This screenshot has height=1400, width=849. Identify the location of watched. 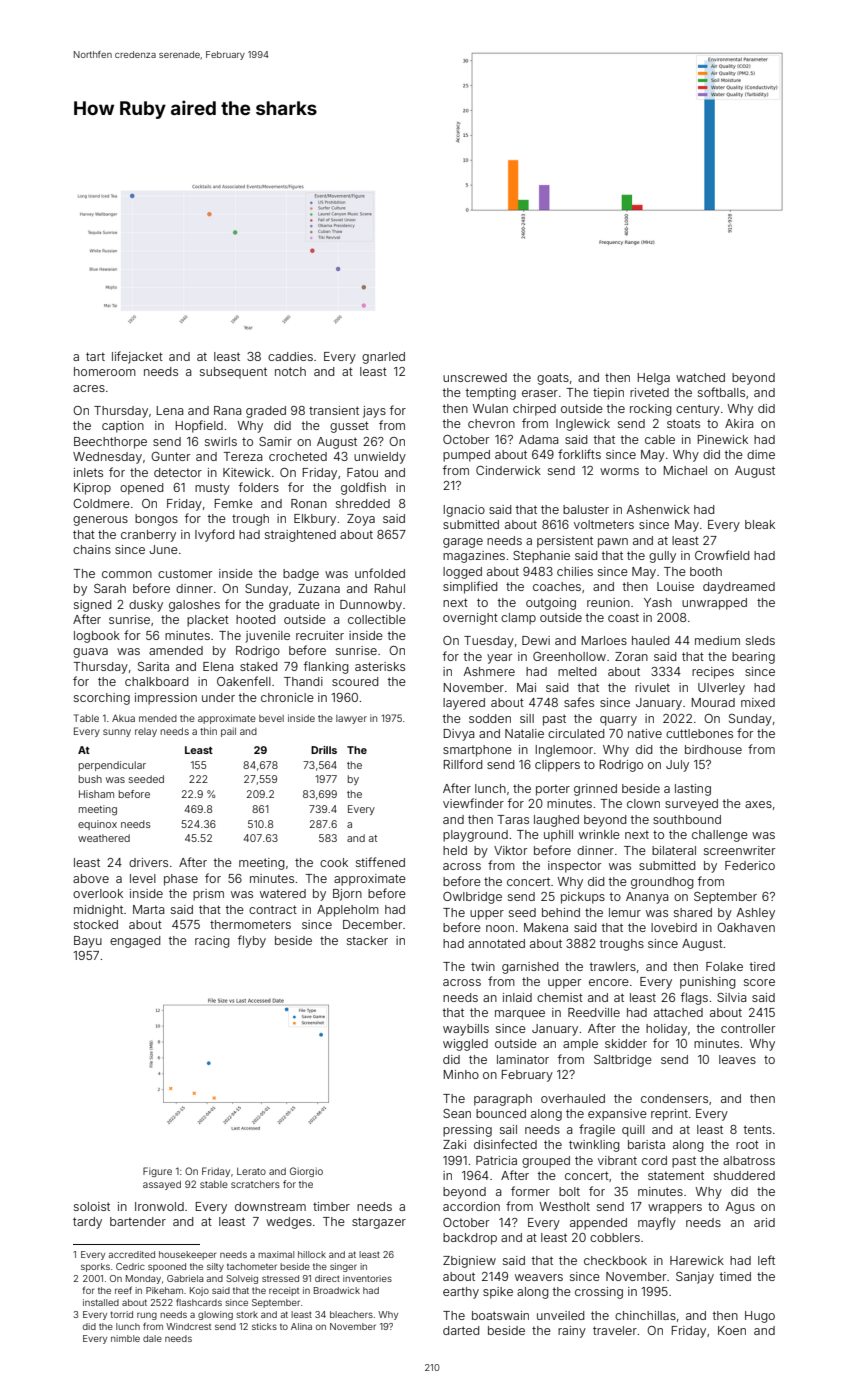
(700, 377).
